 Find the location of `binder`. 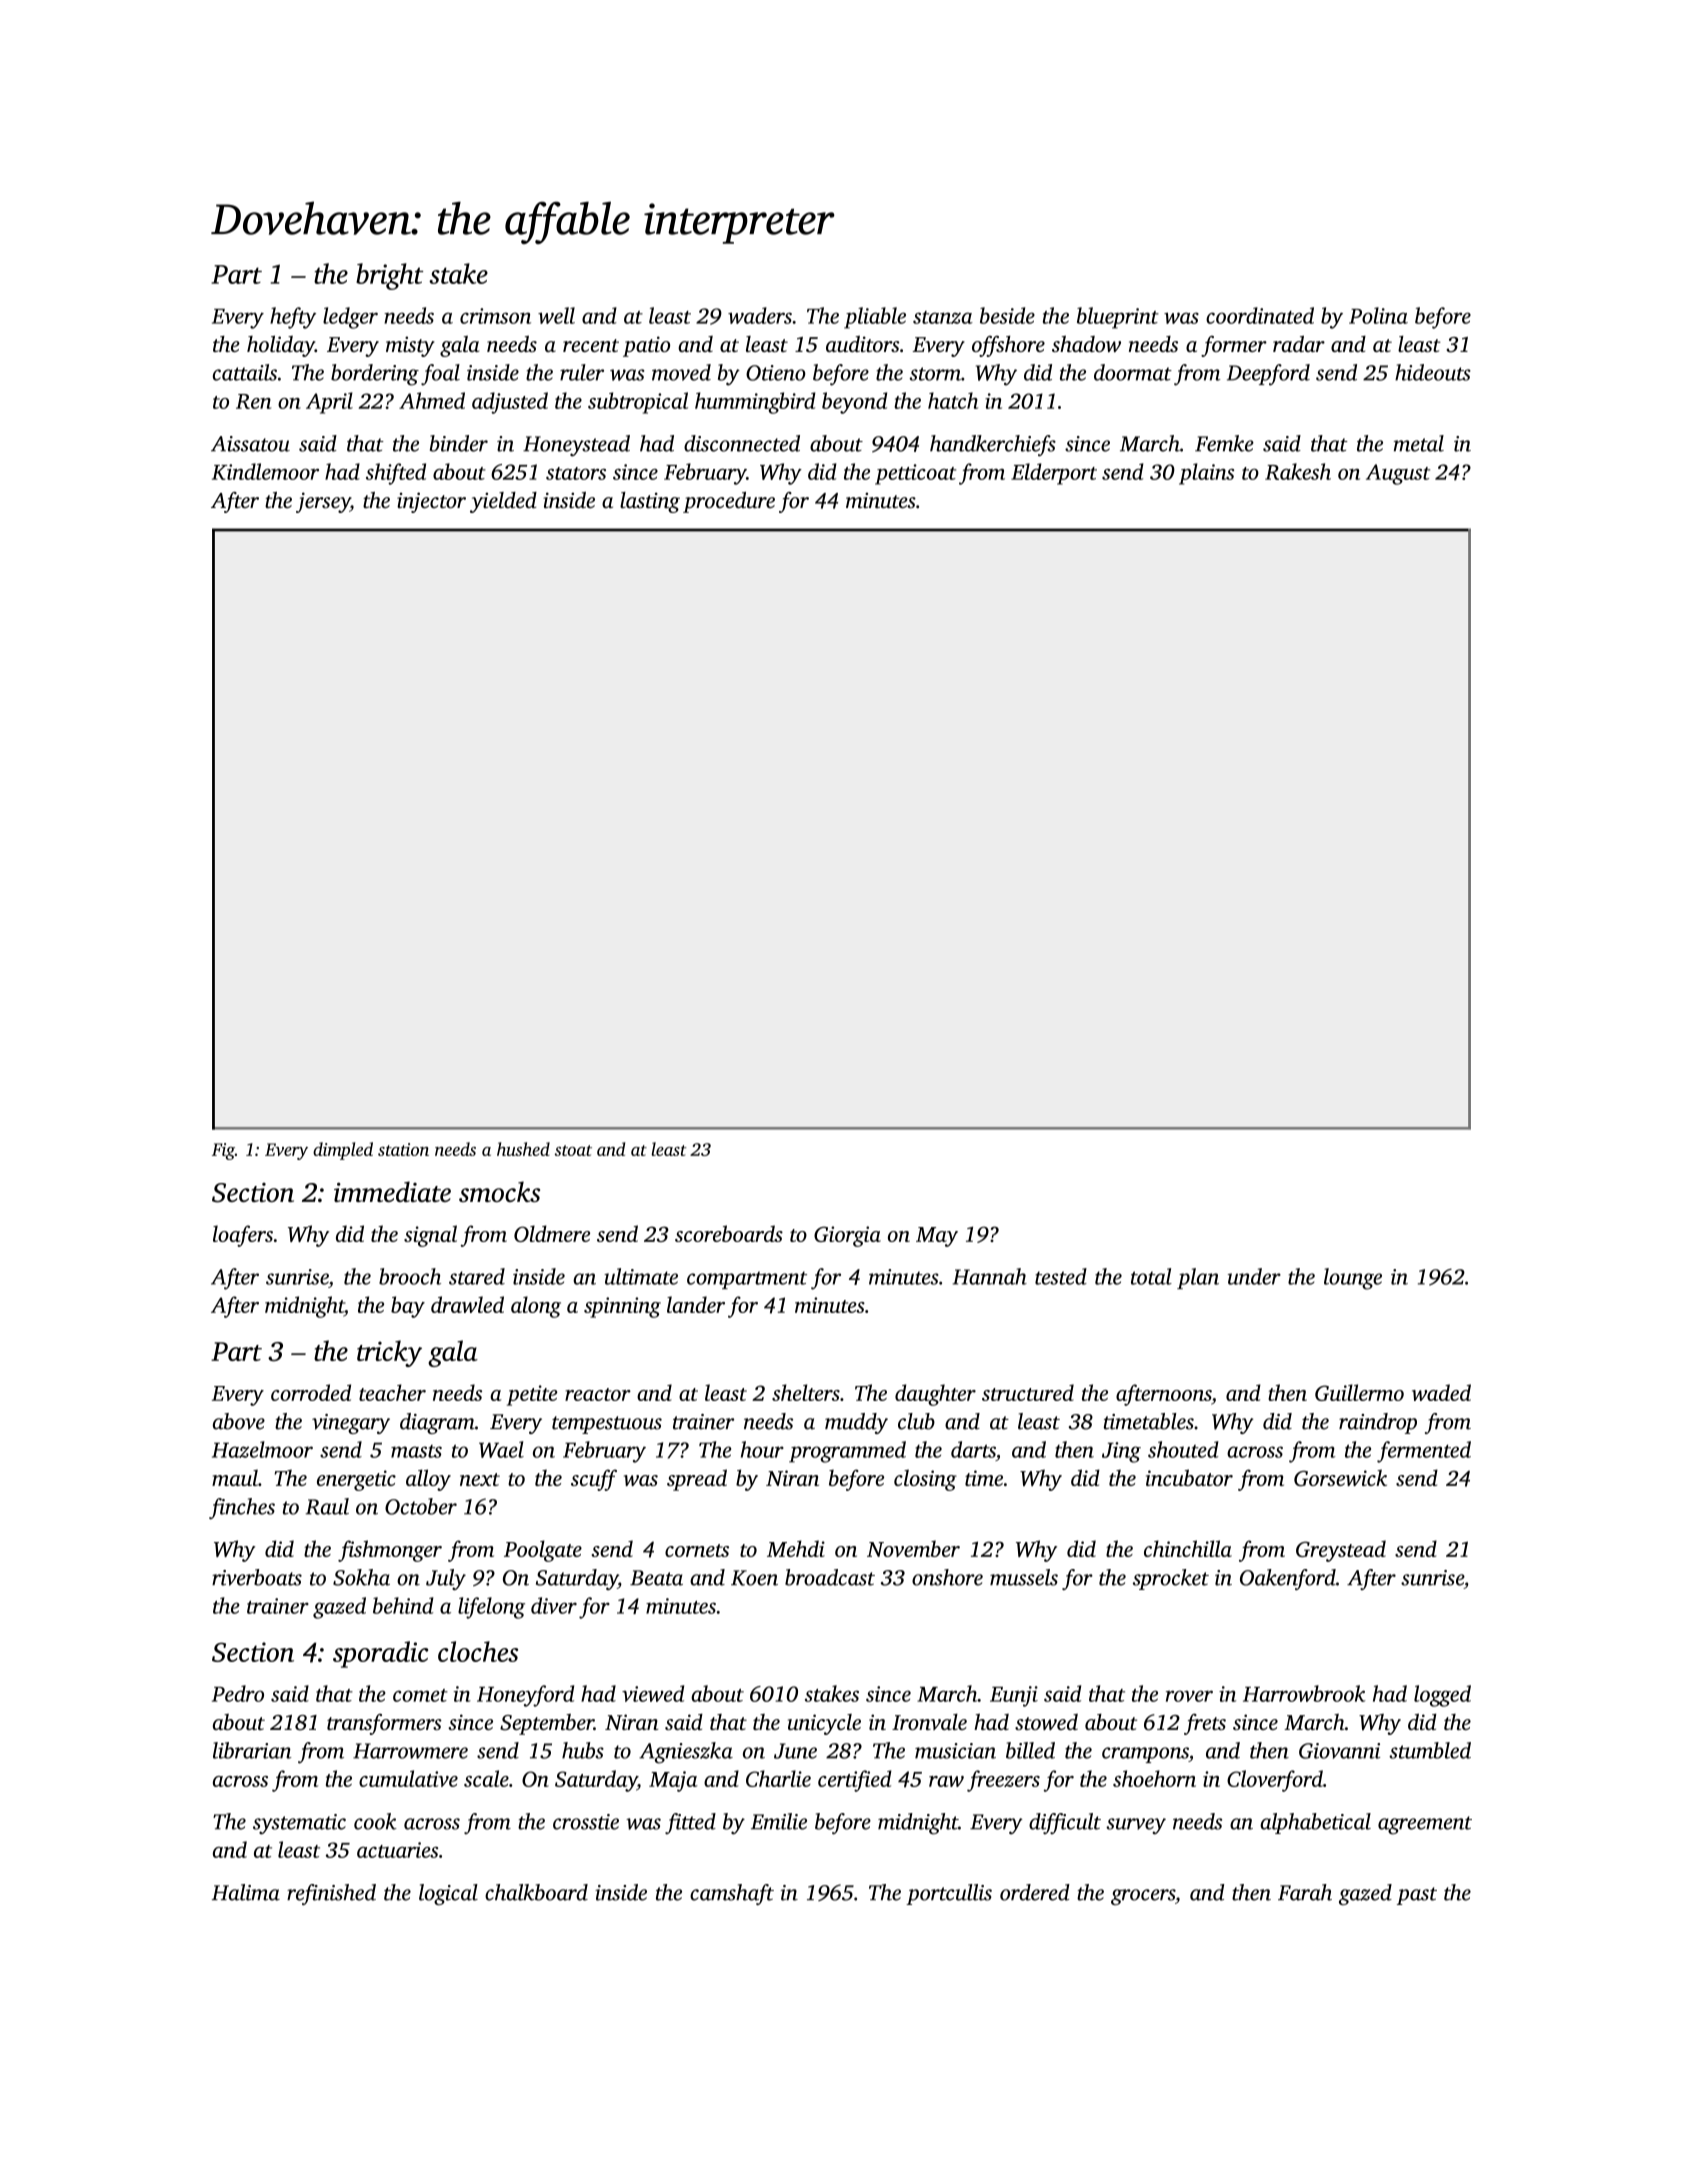

binder is located at coordinates (459, 443).
